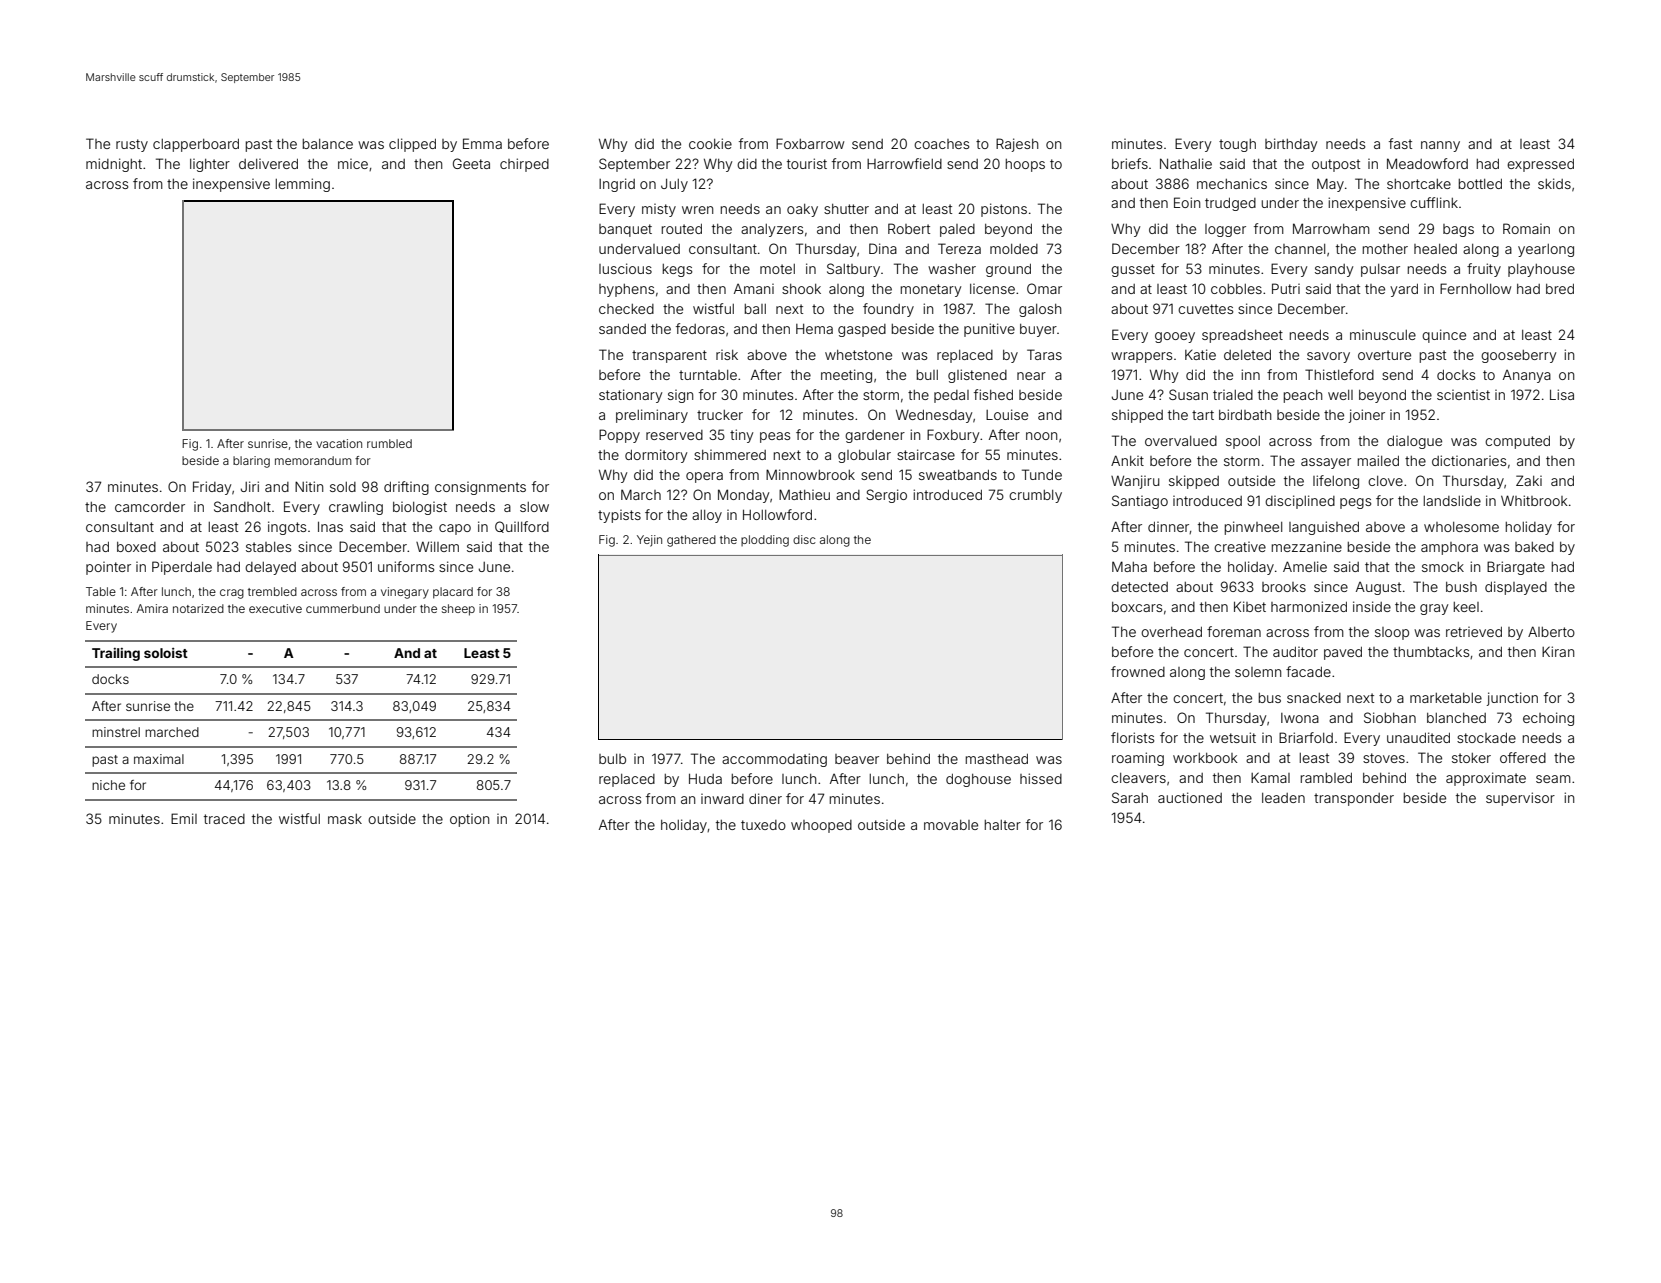  What do you see at coordinates (1035, 496) in the screenshot?
I see `crumbly` at bounding box center [1035, 496].
